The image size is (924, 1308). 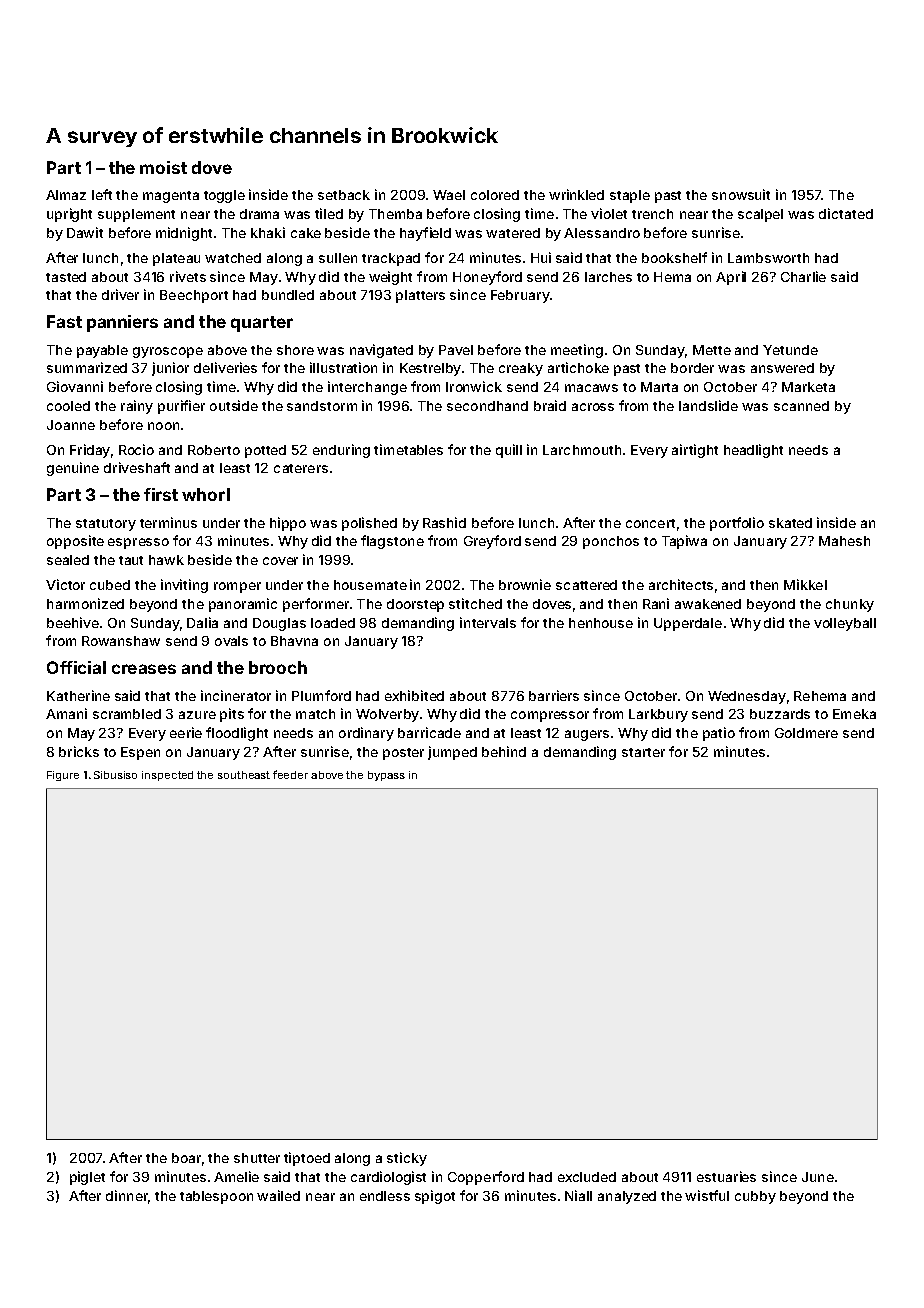 What do you see at coordinates (712, 350) in the screenshot?
I see `Mette` at bounding box center [712, 350].
